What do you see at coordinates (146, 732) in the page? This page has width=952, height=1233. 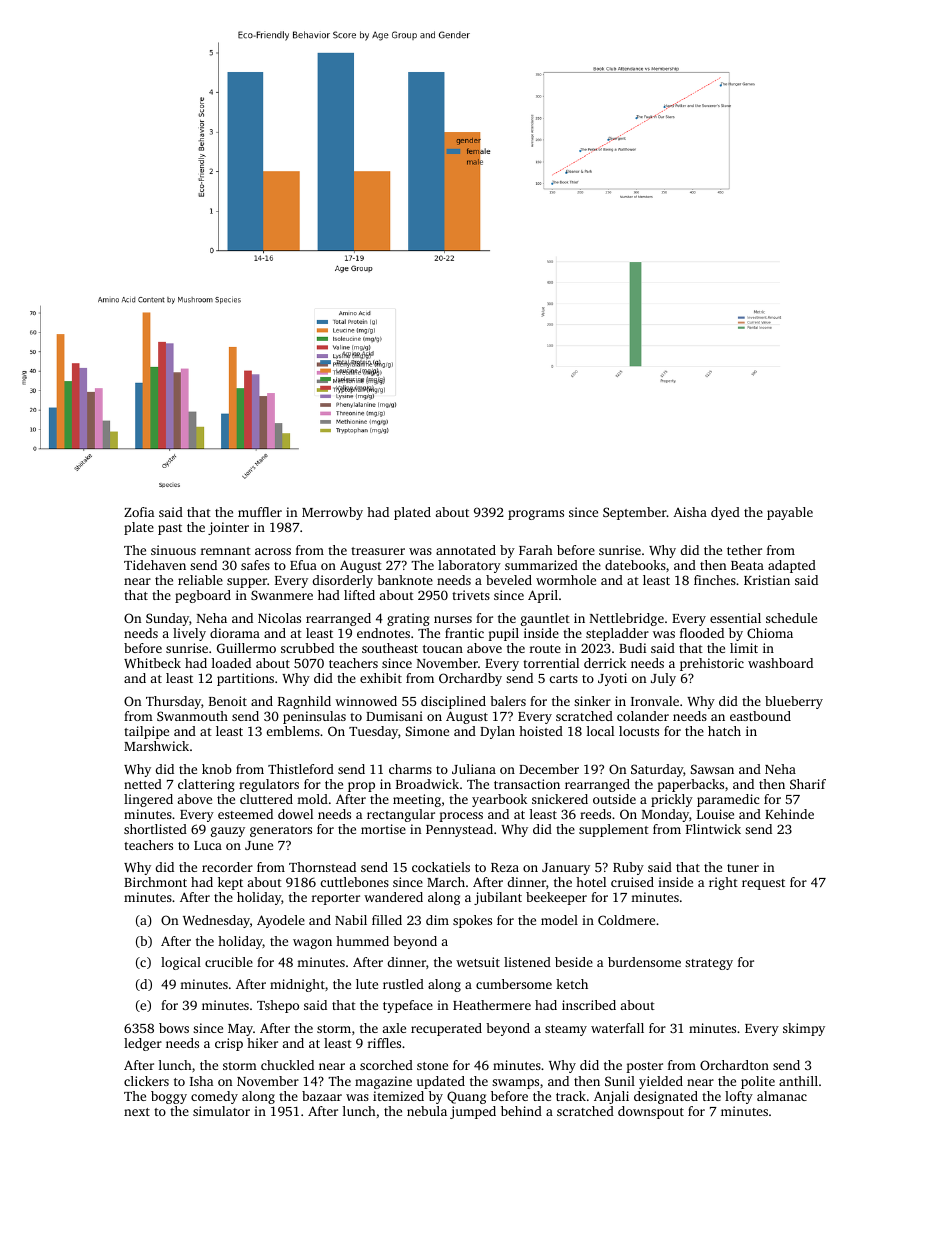 I see `tailpipe` at bounding box center [146, 732].
